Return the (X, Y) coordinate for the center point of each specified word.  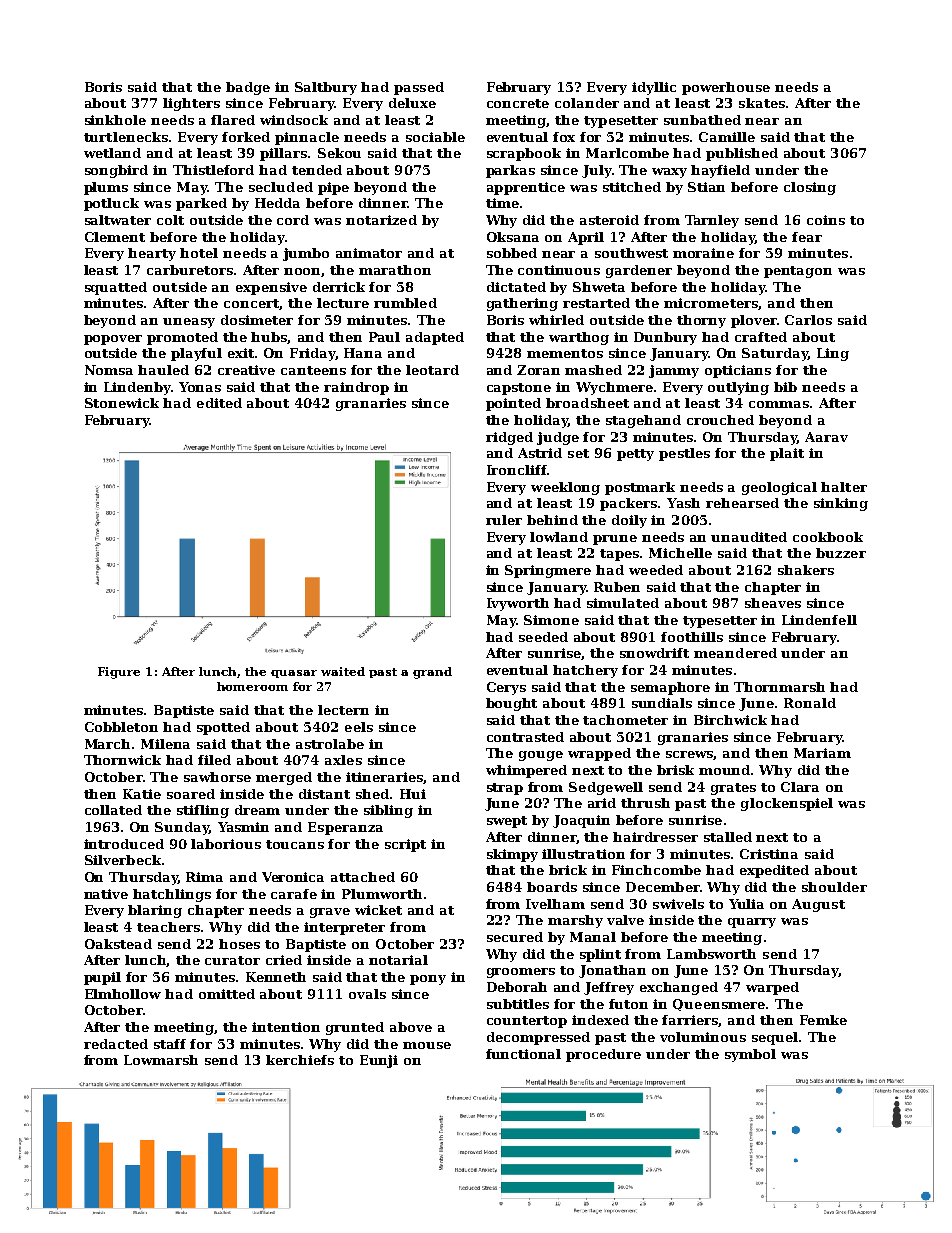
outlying (738, 388)
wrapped (599, 754)
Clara (800, 787)
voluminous (703, 1037)
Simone (551, 620)
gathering (522, 304)
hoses (239, 944)
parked (201, 204)
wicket (378, 910)
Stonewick (122, 403)
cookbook (828, 537)
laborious (226, 844)
